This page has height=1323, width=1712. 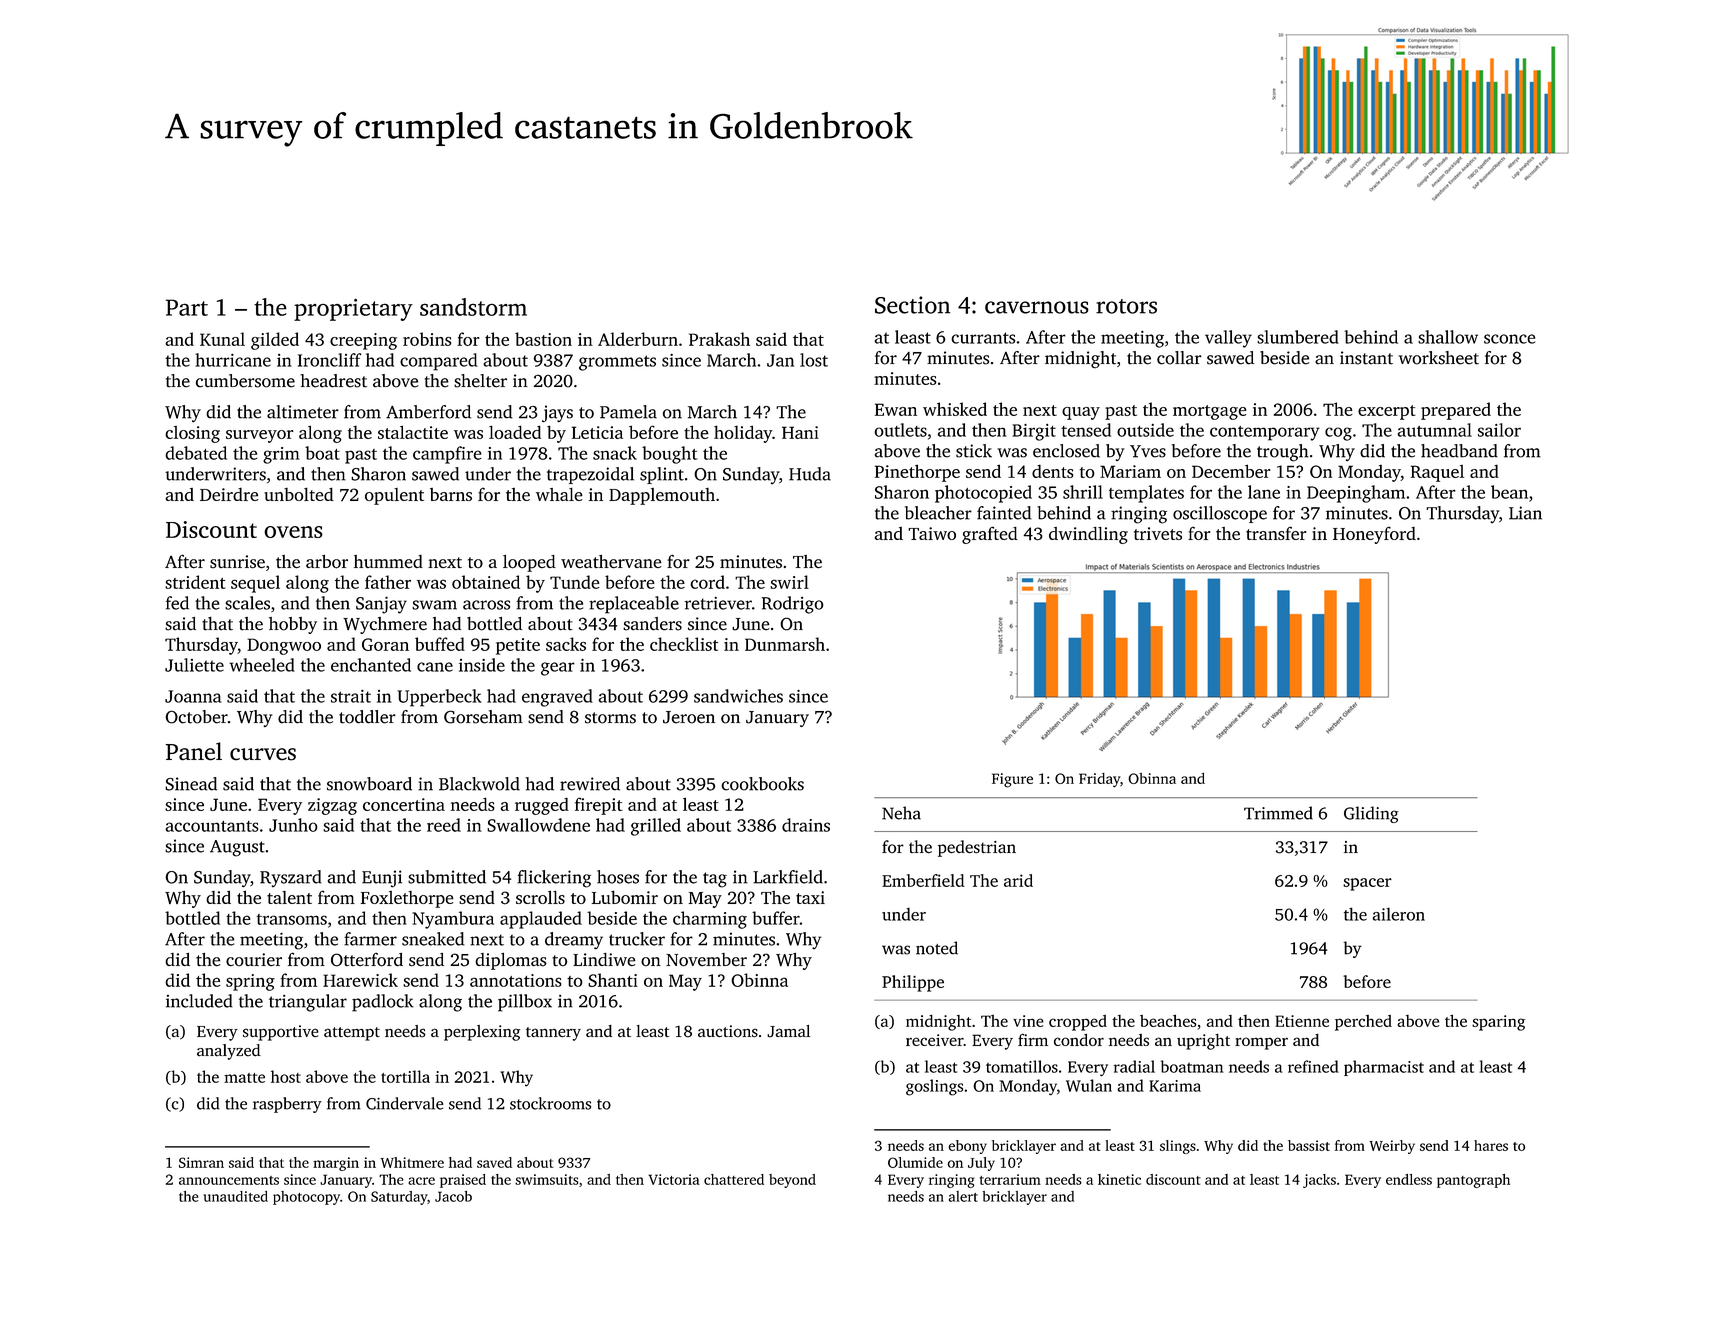 I want to click on pillbox, so click(x=525, y=1003).
